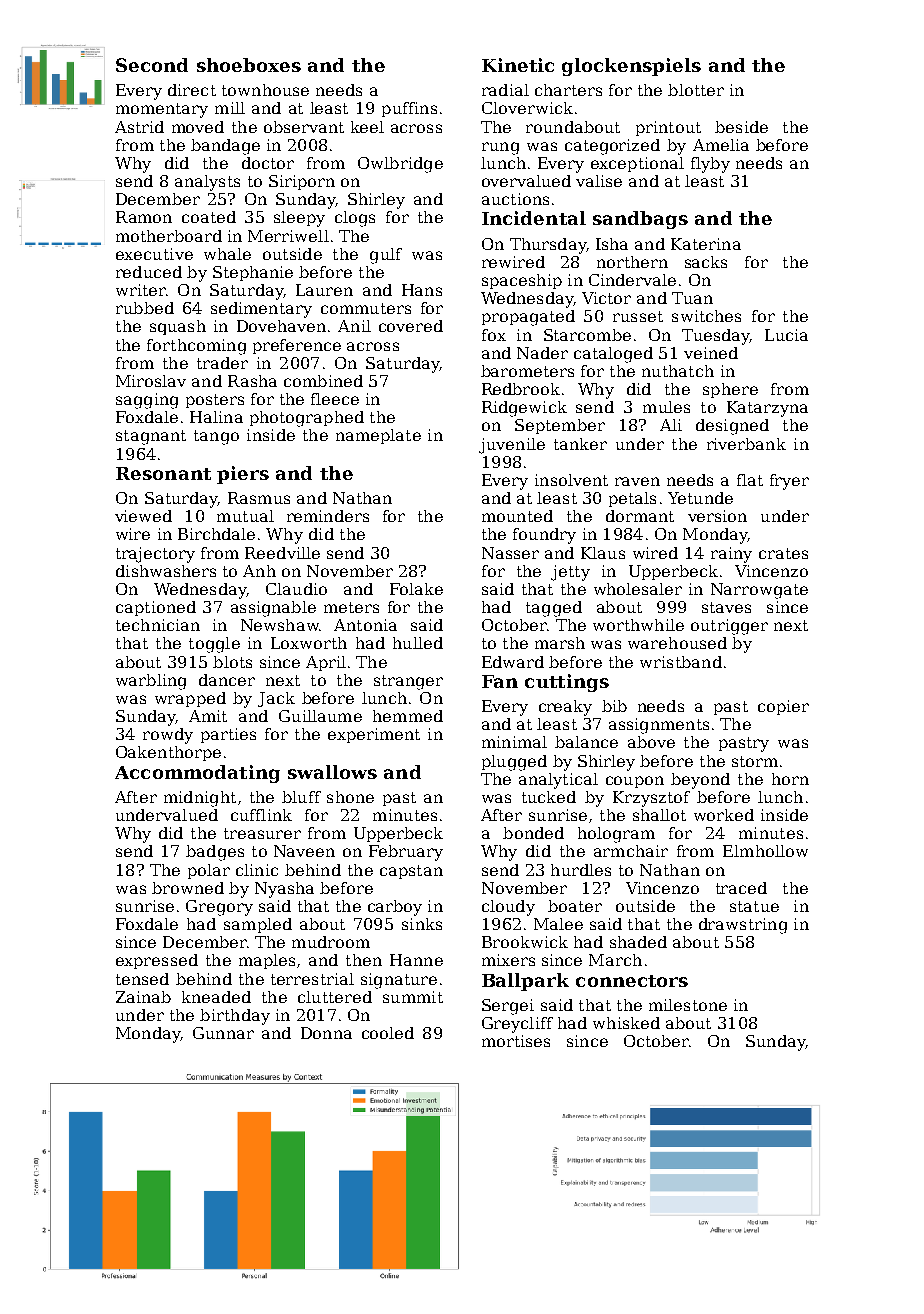 The image size is (924, 1314). What do you see at coordinates (518, 65) in the image?
I see `Kinetic` at bounding box center [518, 65].
